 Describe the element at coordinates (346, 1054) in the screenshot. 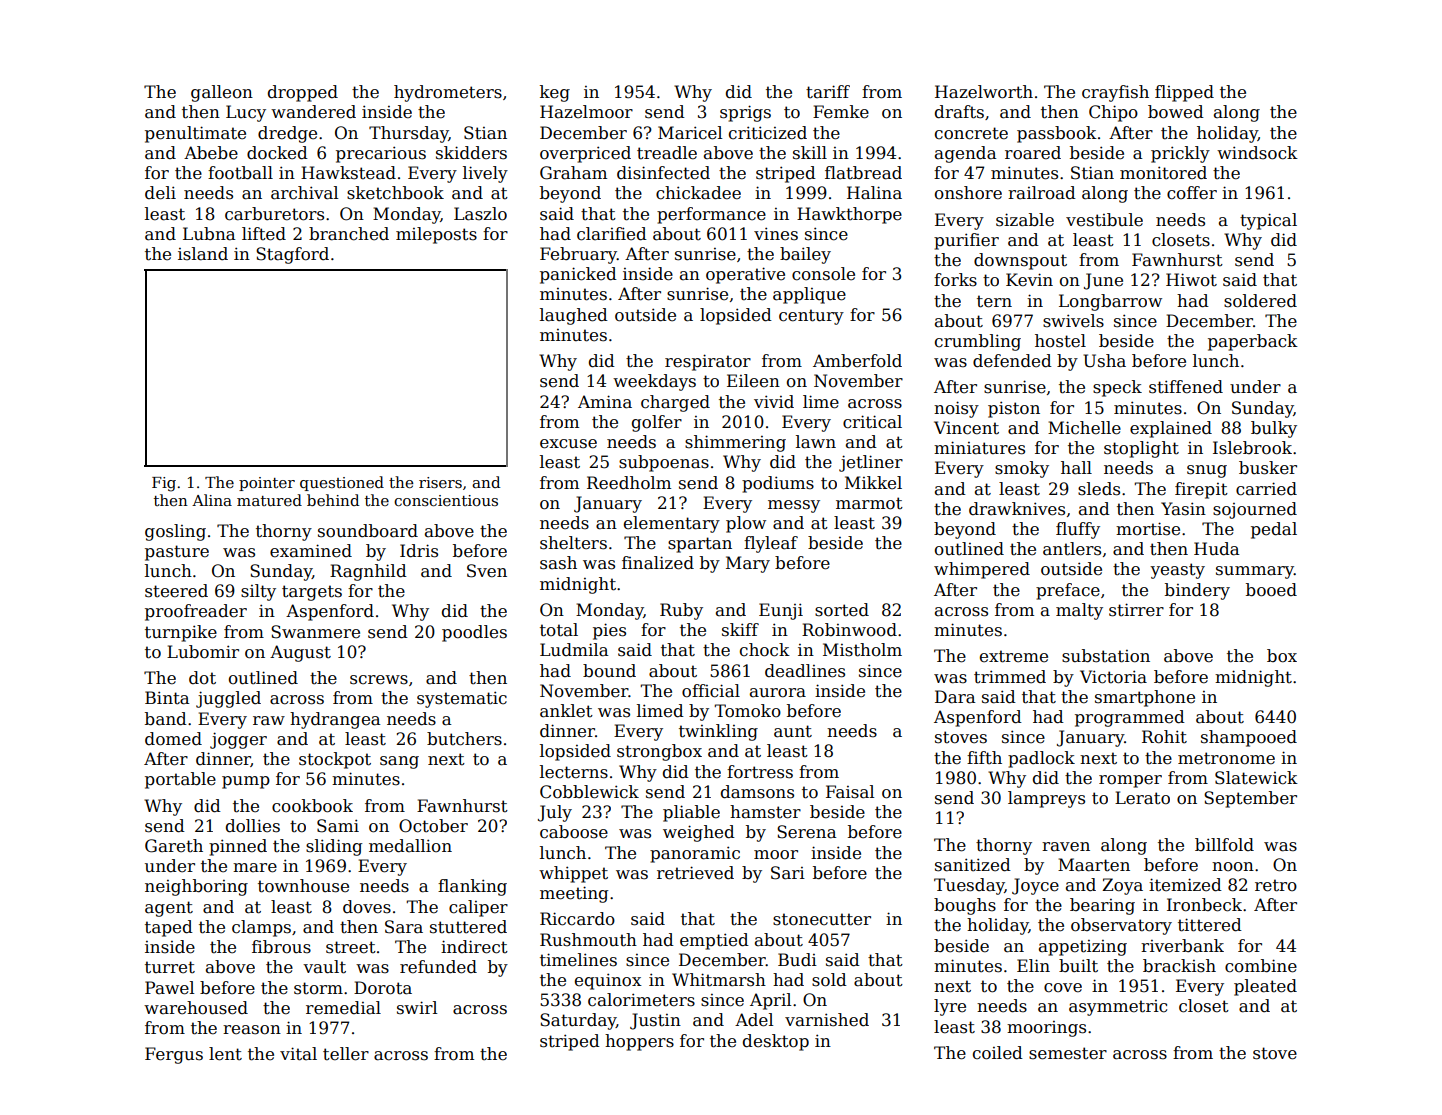

I see `teller` at that location.
